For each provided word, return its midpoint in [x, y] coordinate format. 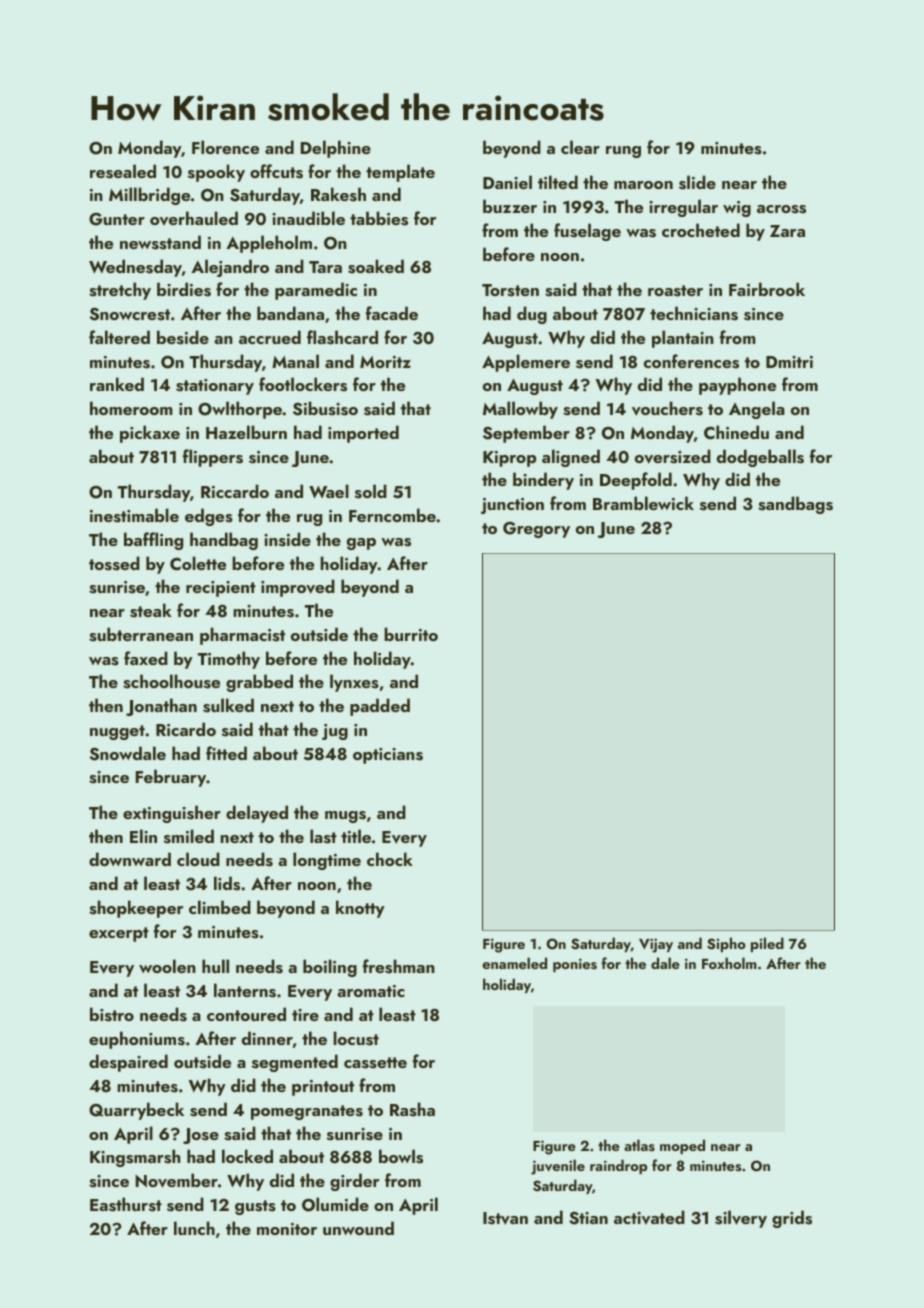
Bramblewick [643, 503]
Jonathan [161, 707]
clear [580, 147]
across [781, 209]
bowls [401, 1156]
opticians [388, 756]
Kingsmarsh [135, 1158]
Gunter [117, 219]
